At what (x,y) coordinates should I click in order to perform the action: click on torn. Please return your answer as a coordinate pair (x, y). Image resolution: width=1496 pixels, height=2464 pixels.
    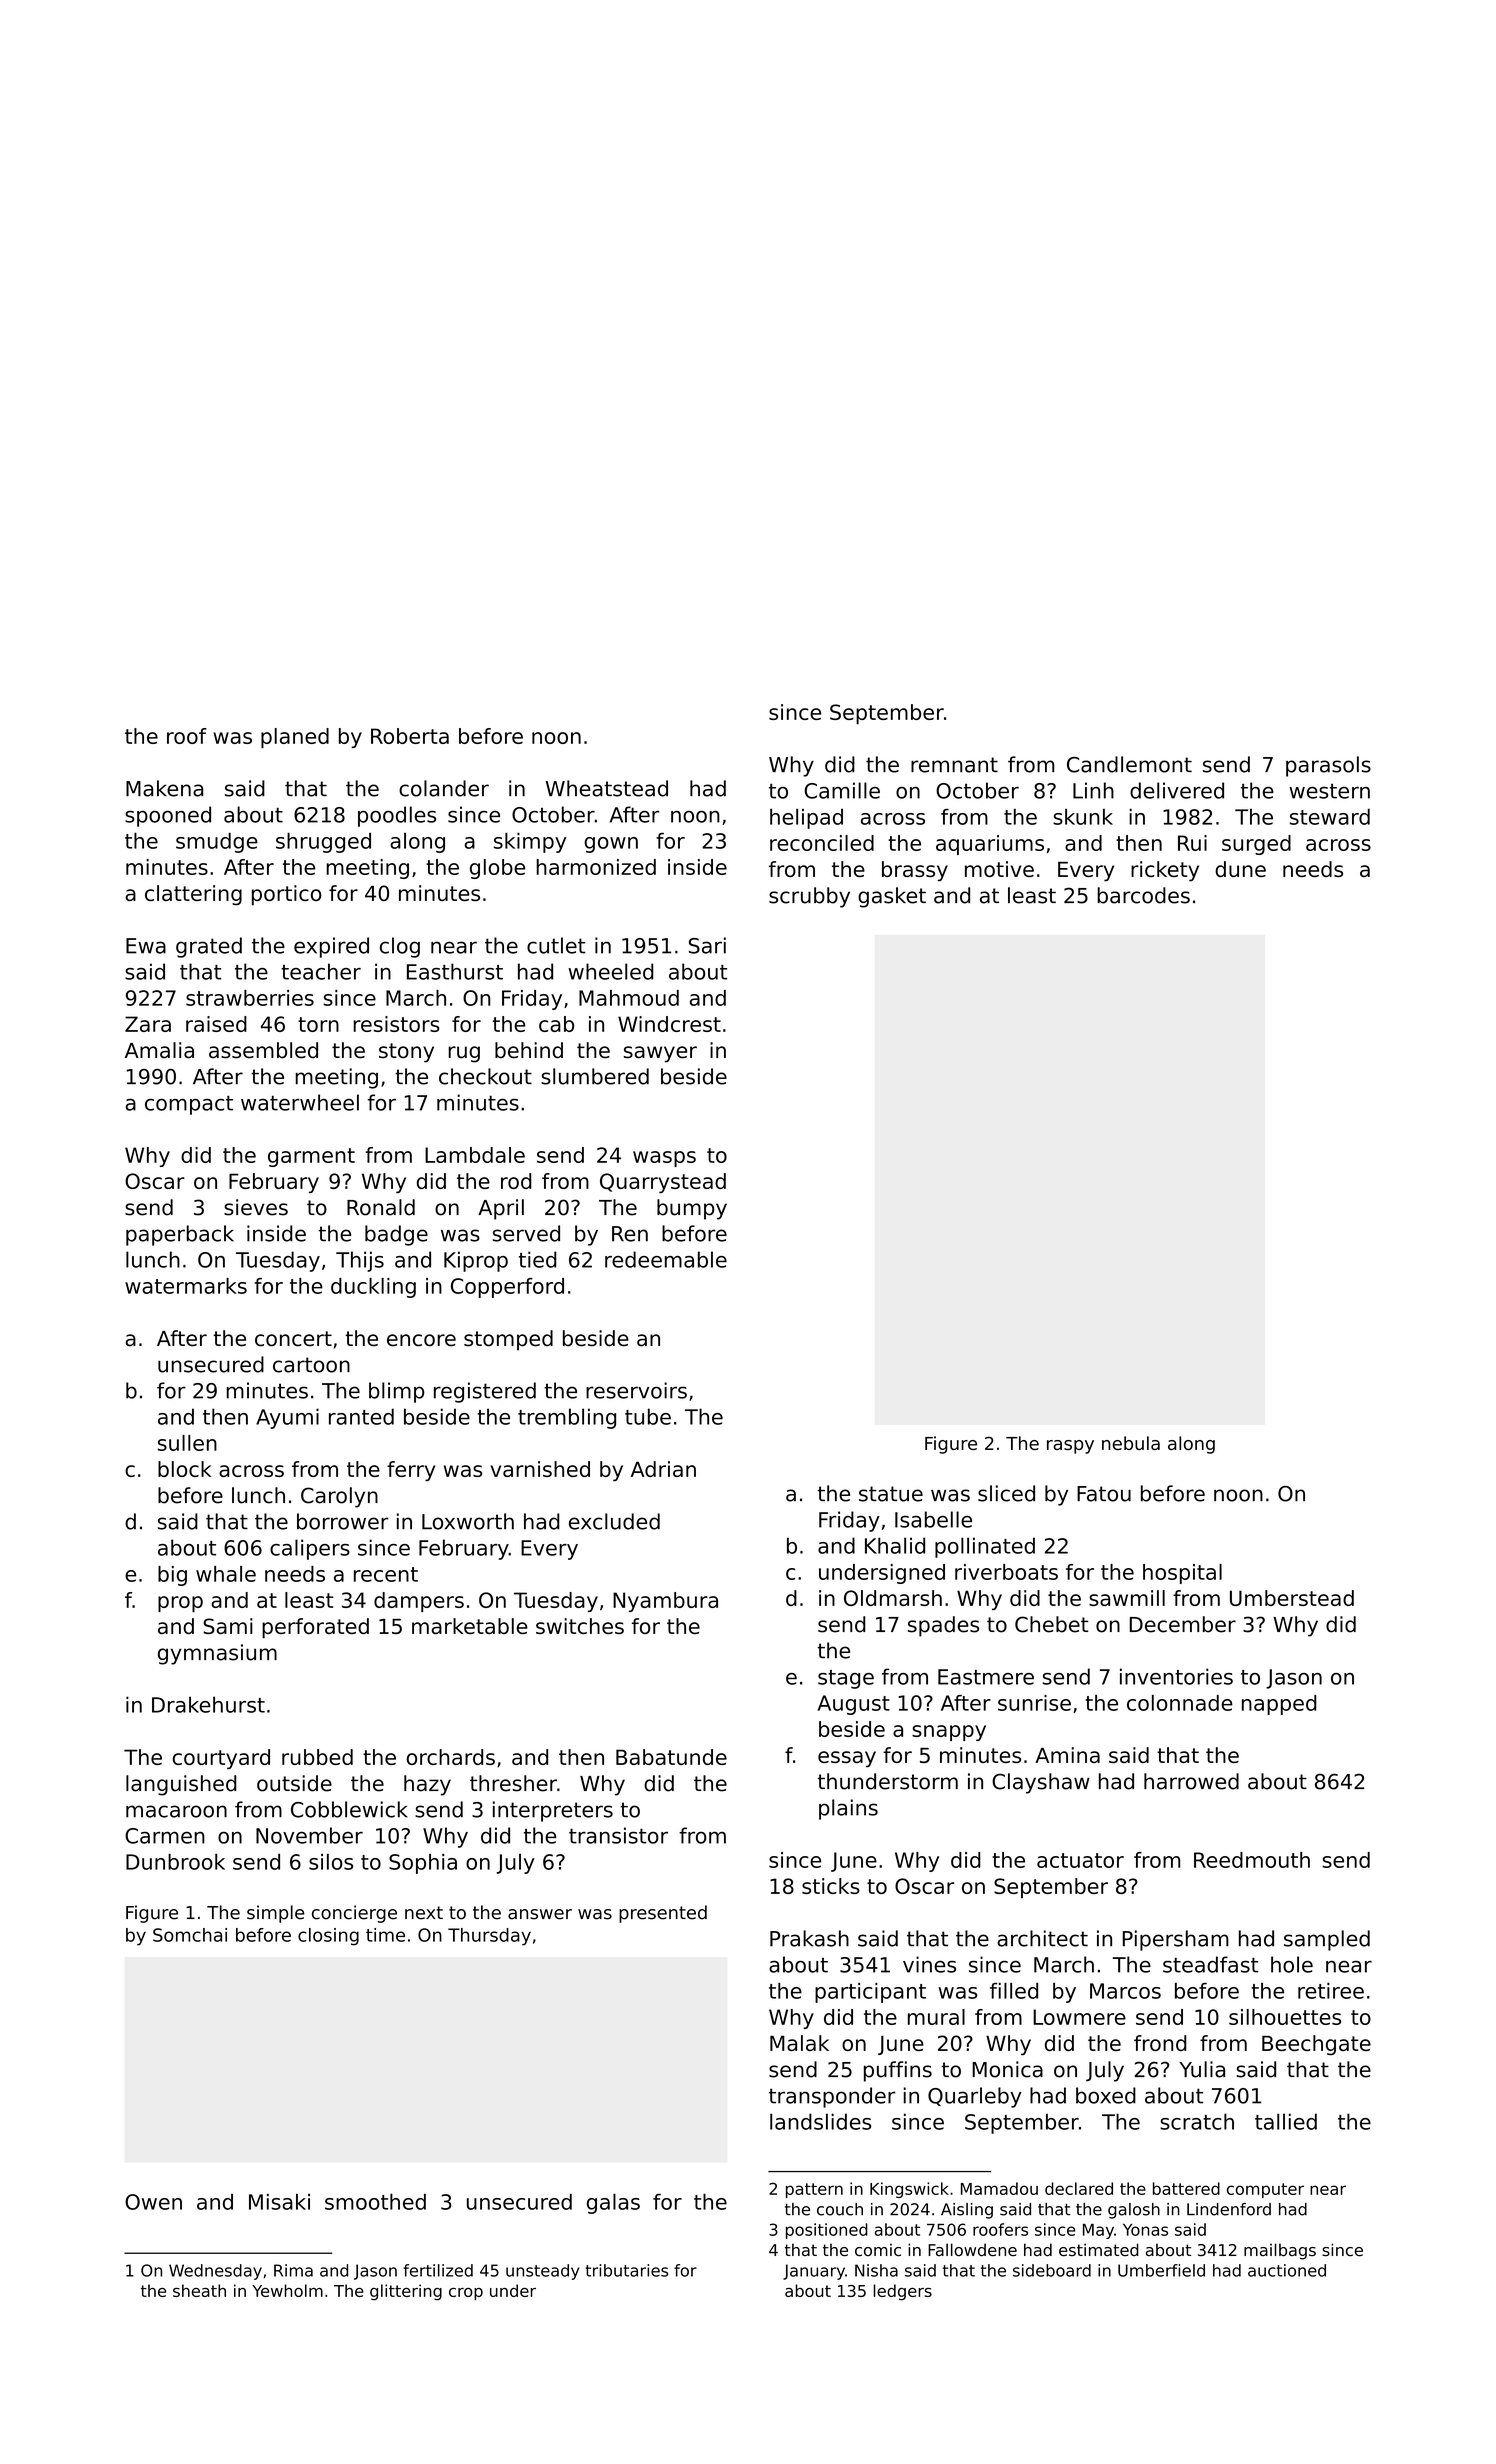
    Looking at the image, I should click on (318, 1024).
